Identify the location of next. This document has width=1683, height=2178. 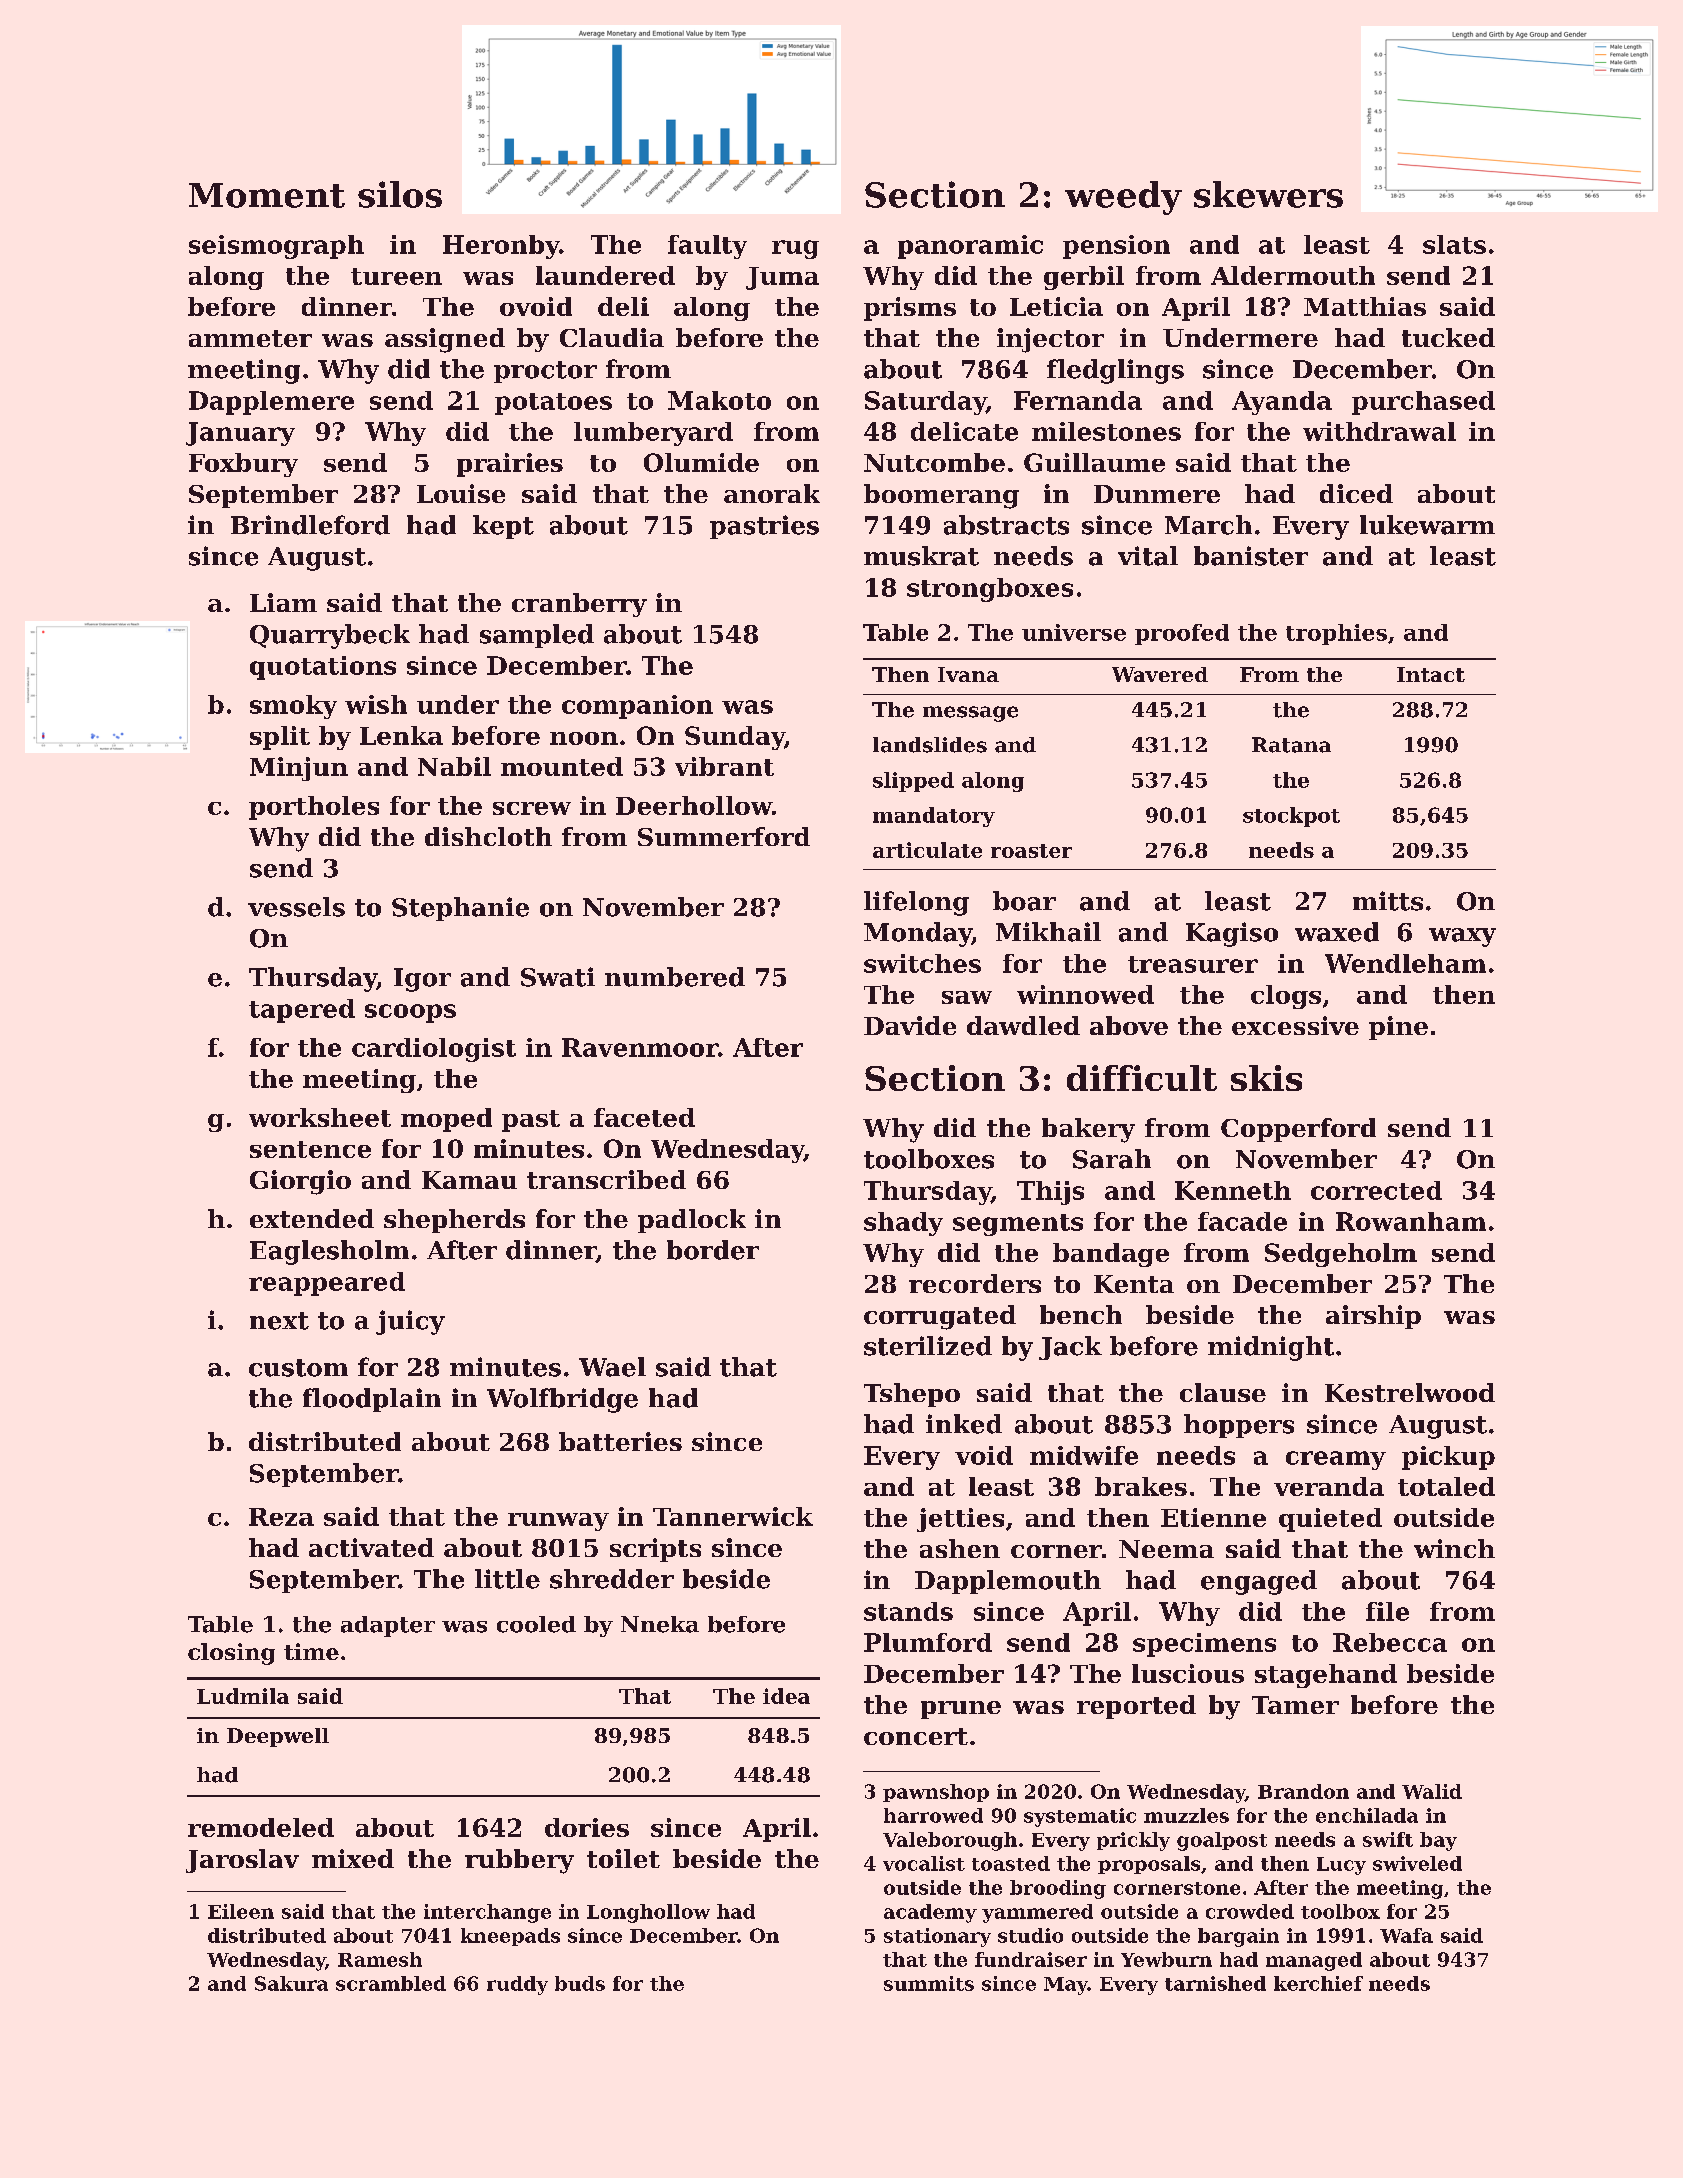
(279, 1321).
